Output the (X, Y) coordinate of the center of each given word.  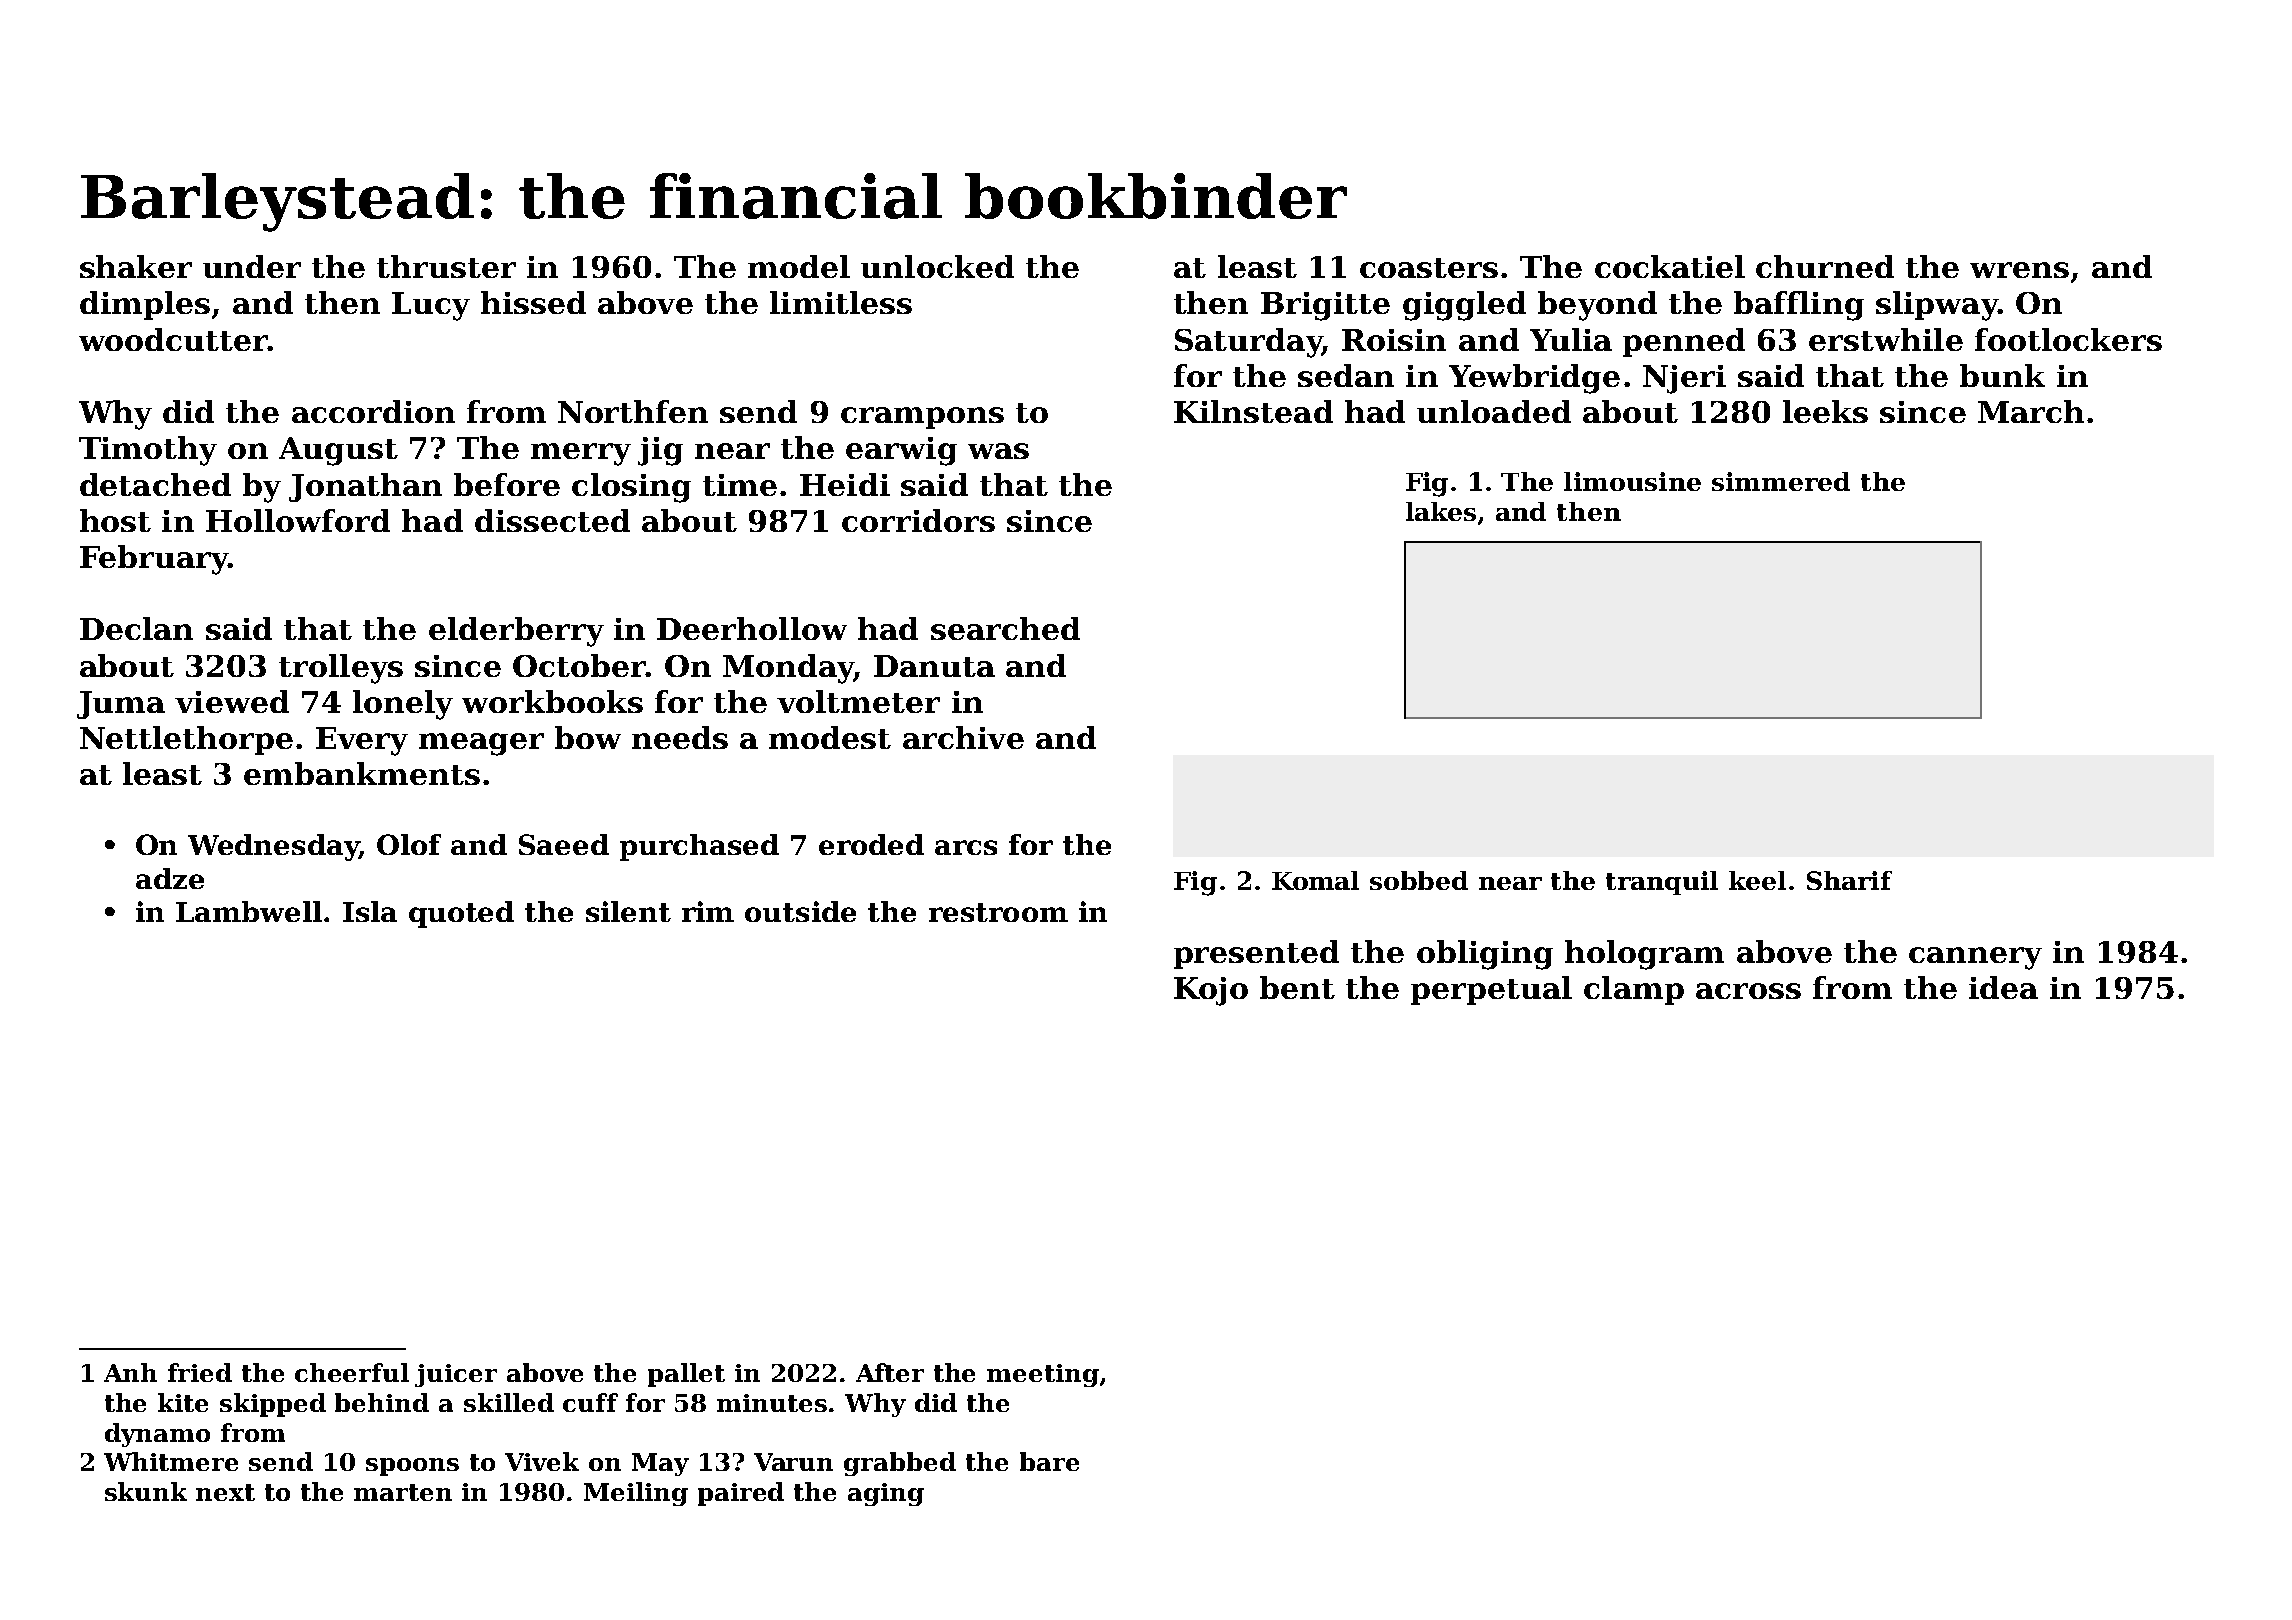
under (252, 266)
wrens (2019, 270)
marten (403, 1492)
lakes (1441, 511)
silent (628, 911)
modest (830, 737)
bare (1049, 1461)
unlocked (937, 266)
